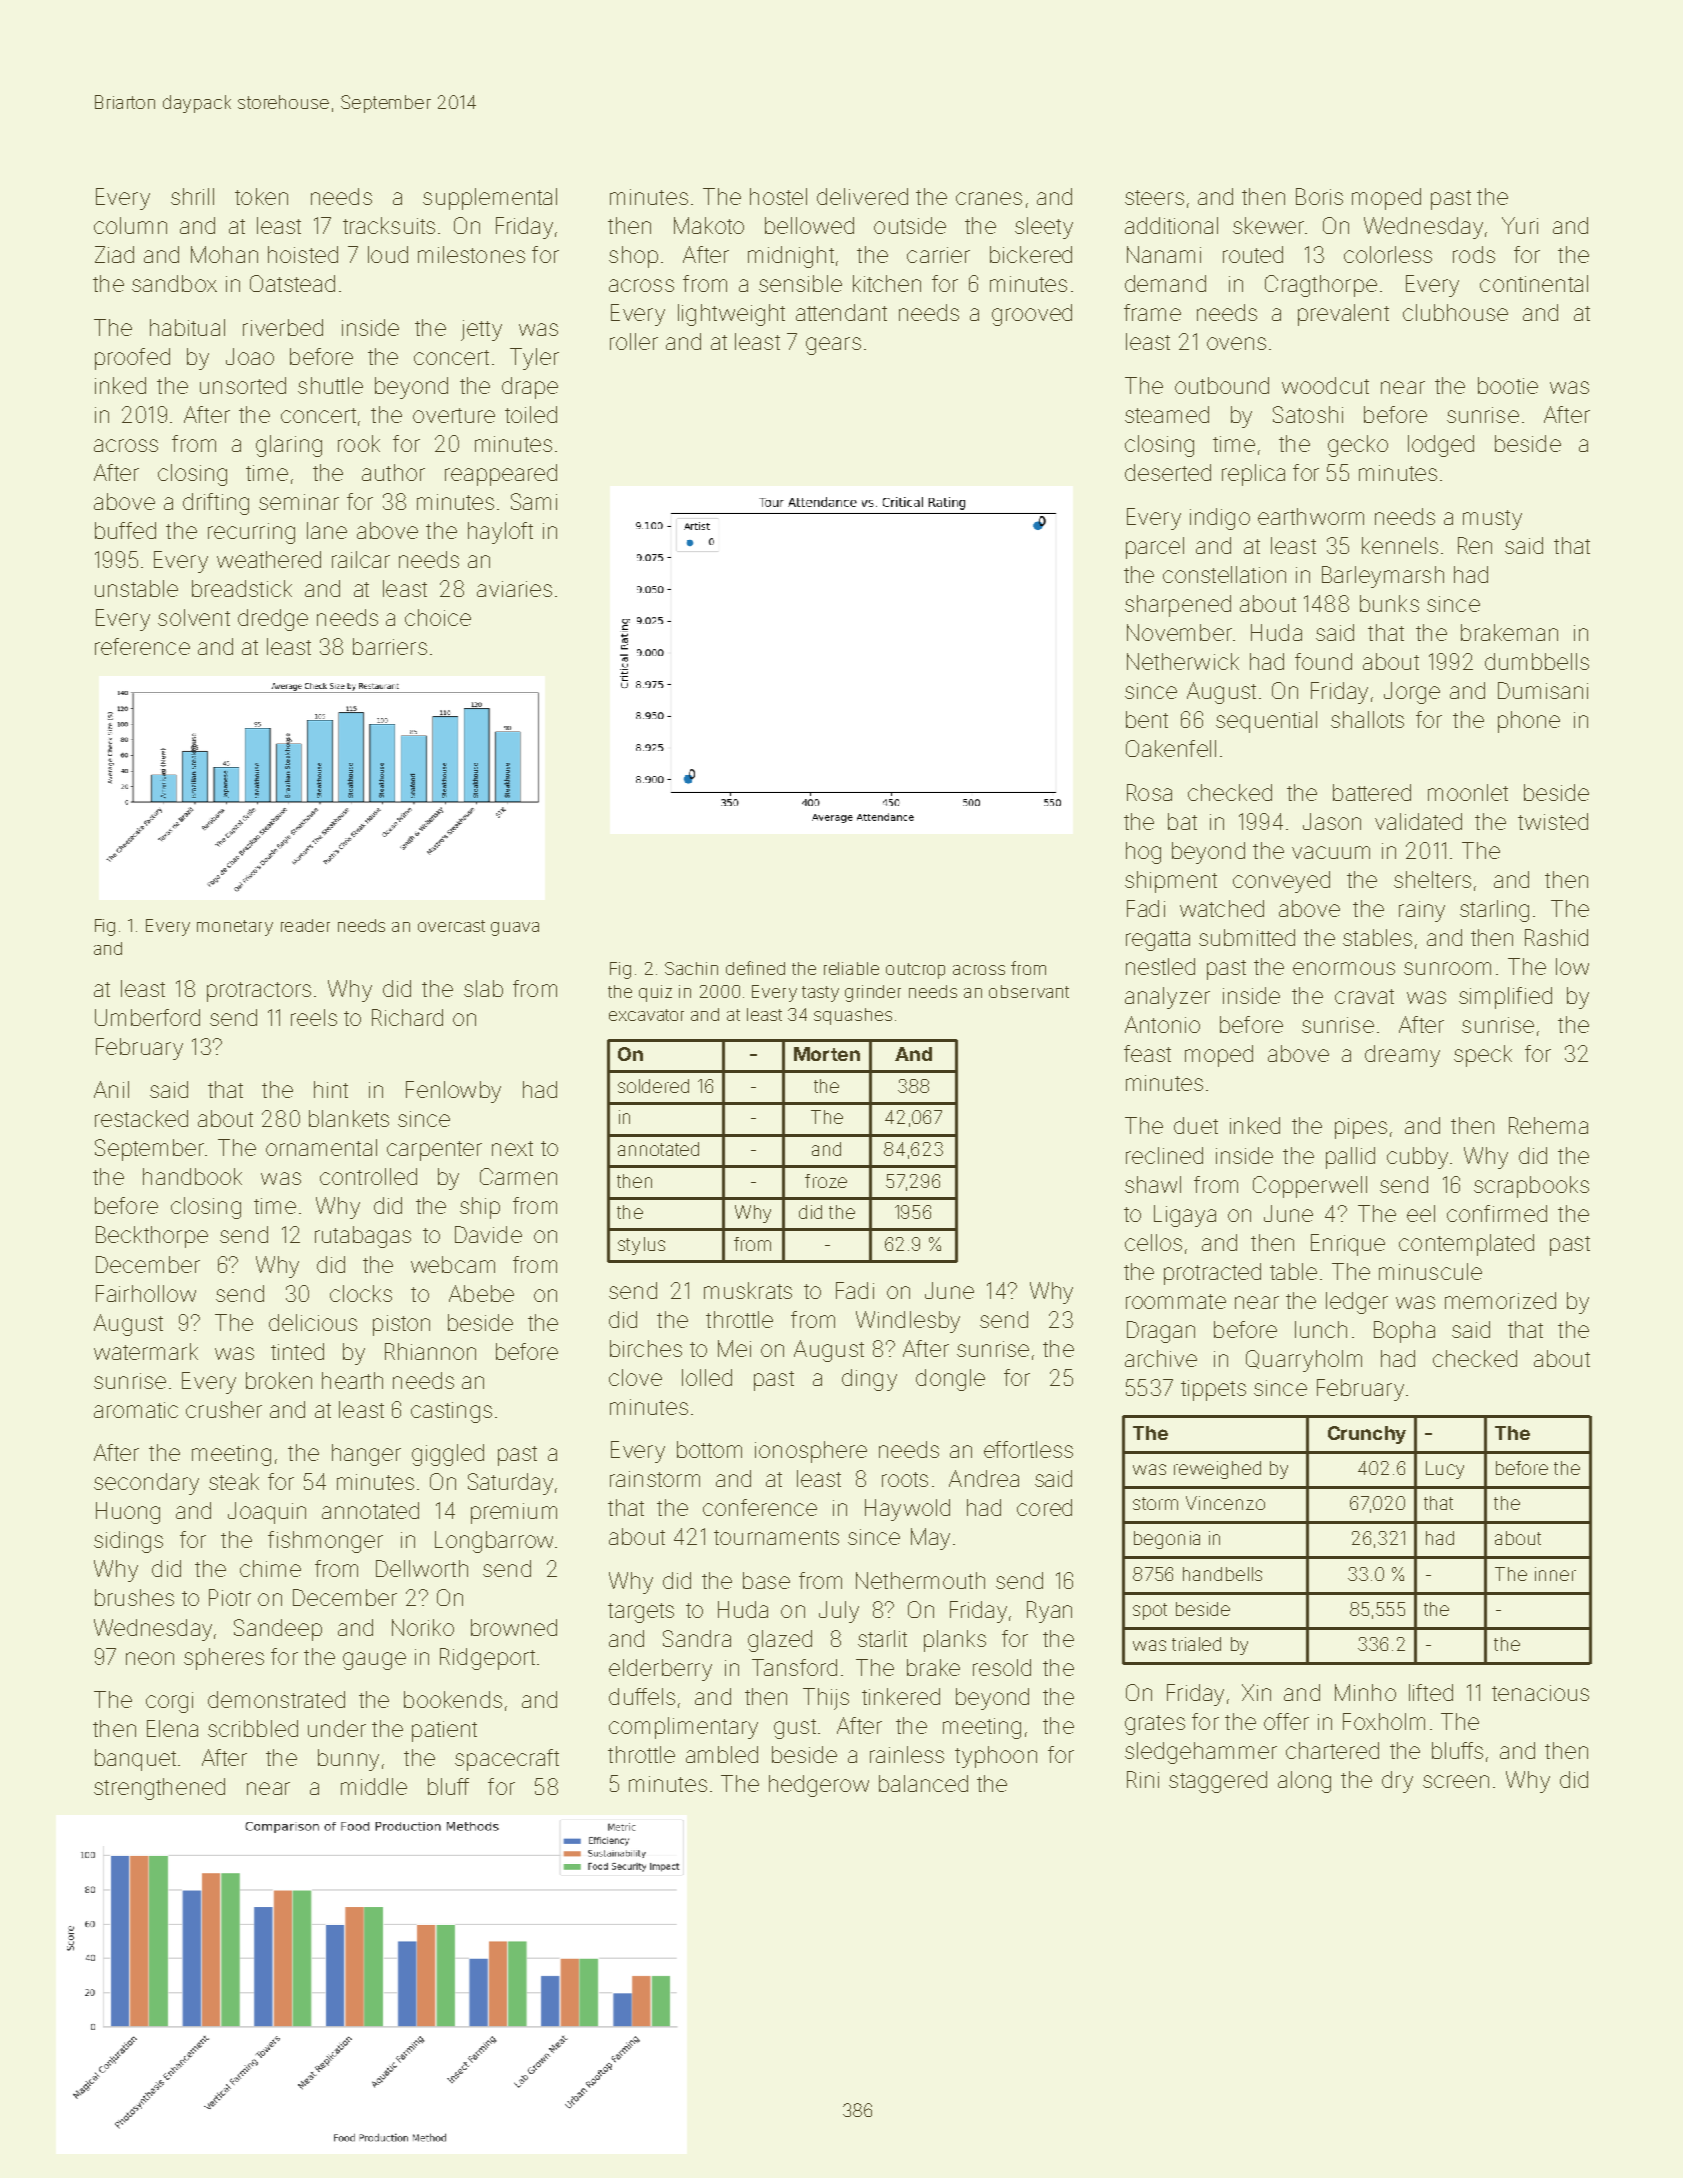 The height and width of the screenshot is (2178, 1683). Describe the element at coordinates (748, 1290) in the screenshot. I see `muskrats` at that location.
